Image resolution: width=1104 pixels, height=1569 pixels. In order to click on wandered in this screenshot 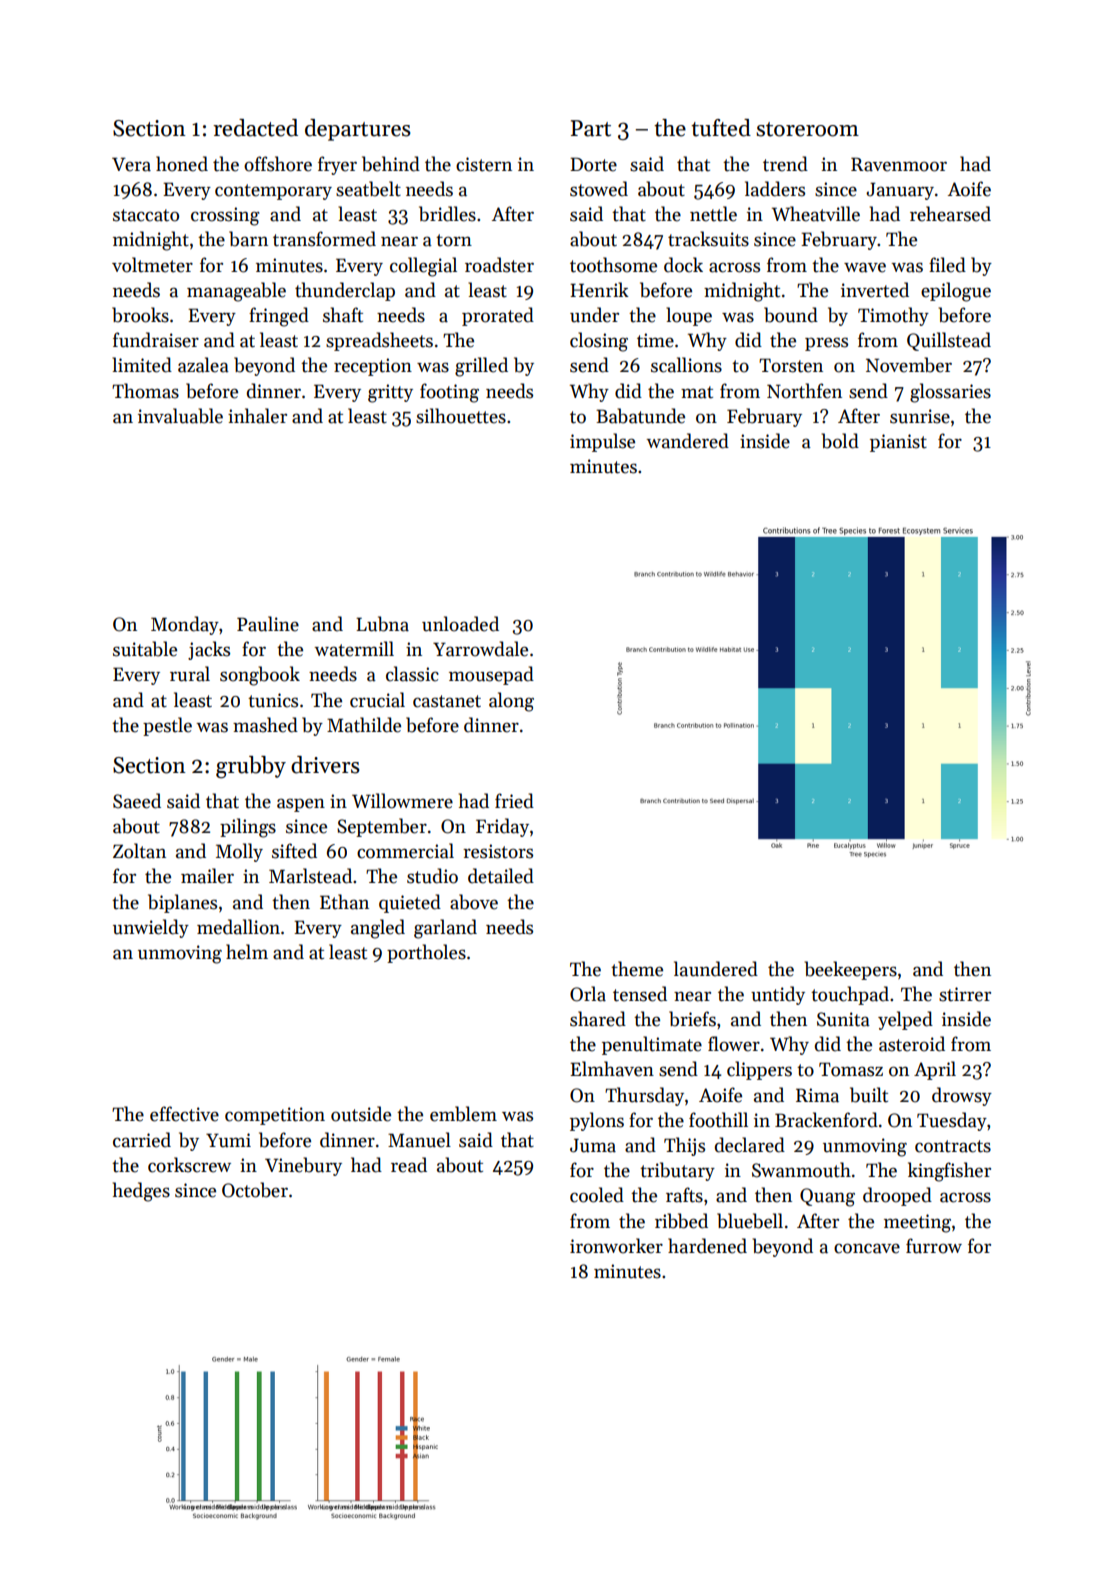, I will do `click(687, 441)`.
